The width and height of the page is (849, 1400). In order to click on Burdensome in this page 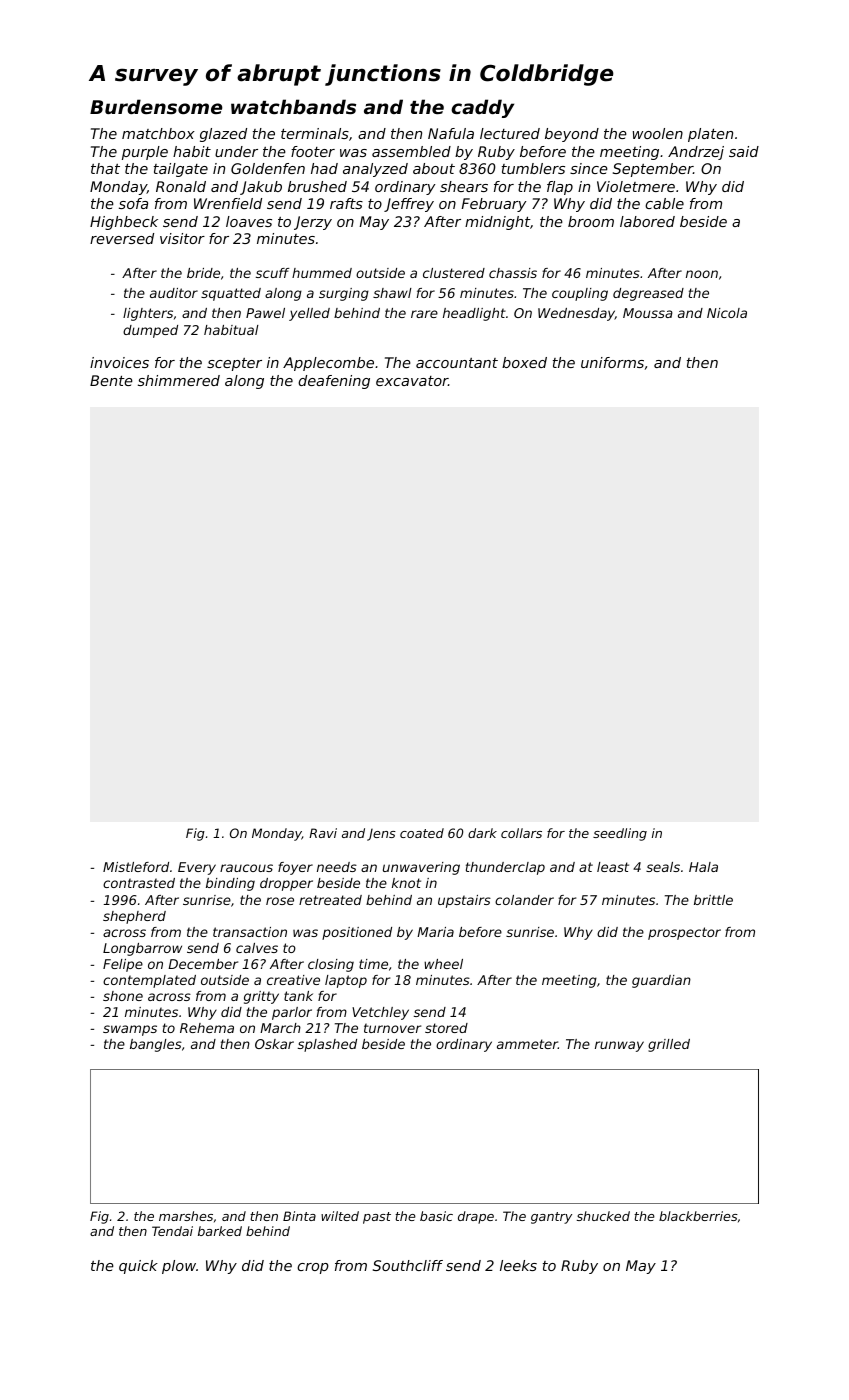, I will do `click(156, 106)`.
